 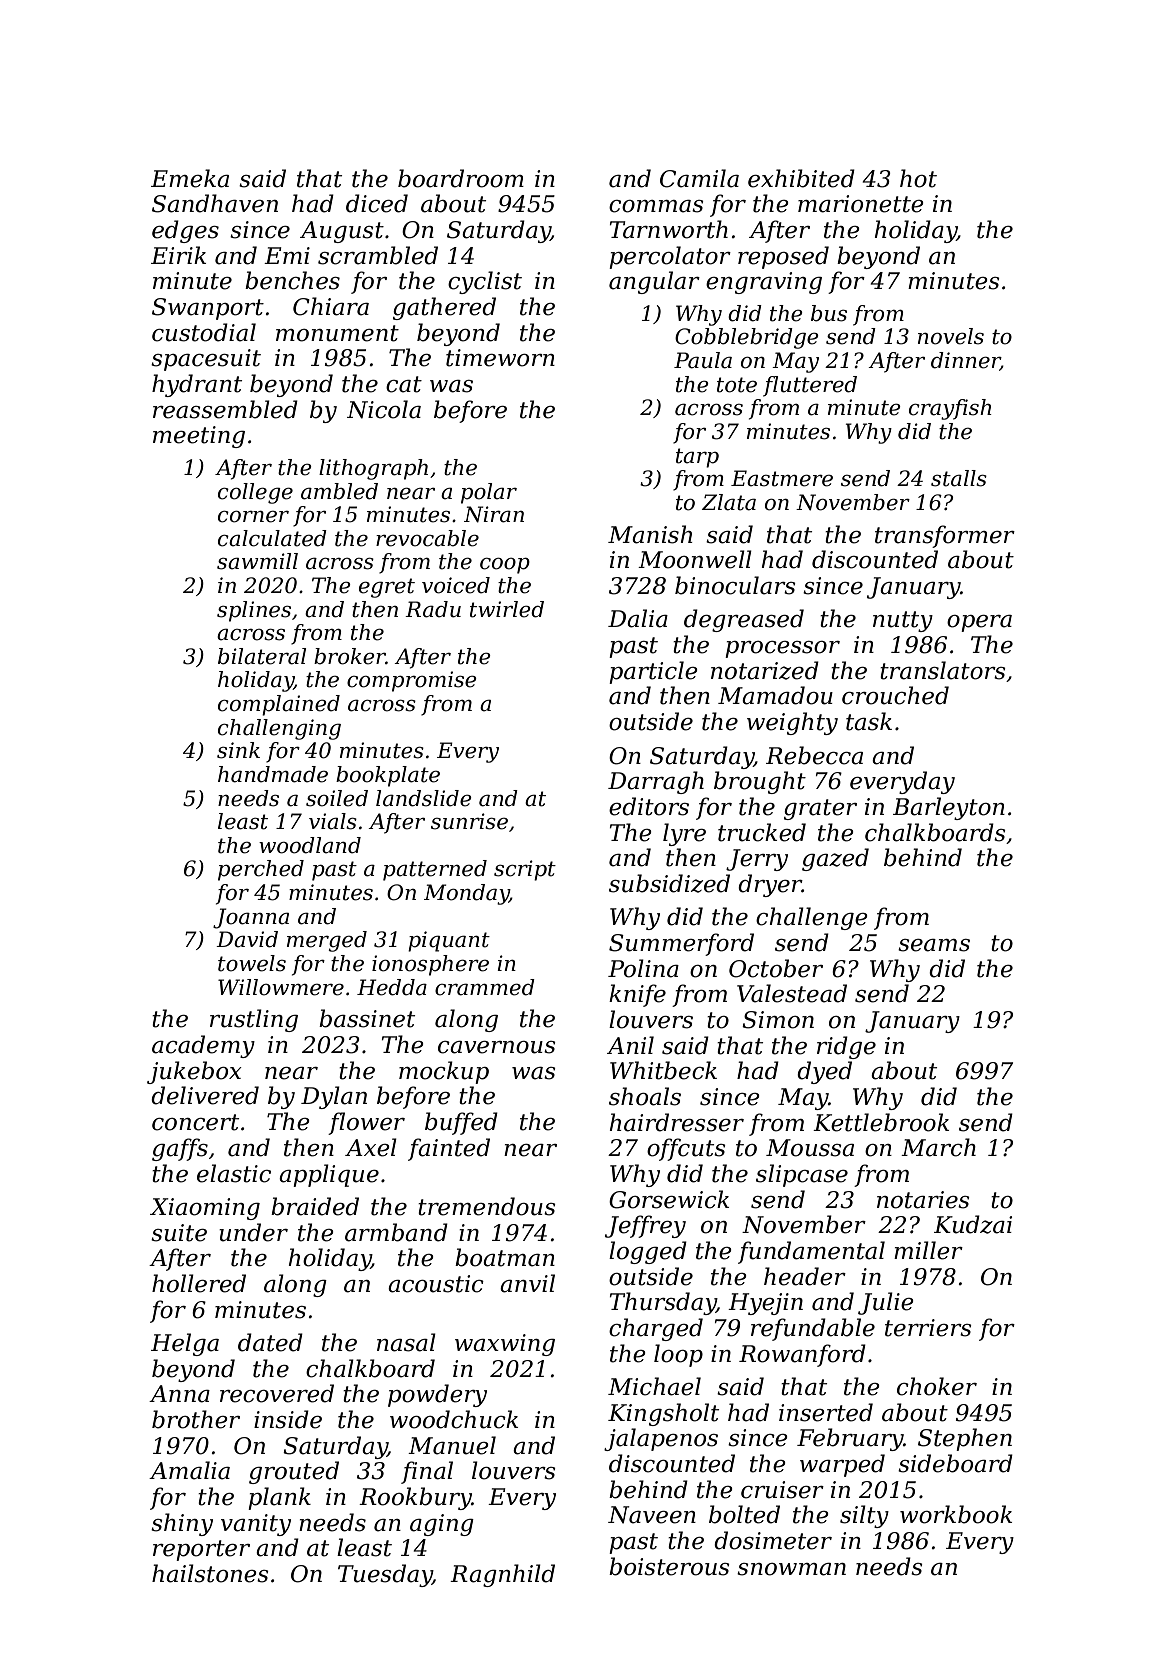 I want to click on boardroom, so click(x=461, y=178).
